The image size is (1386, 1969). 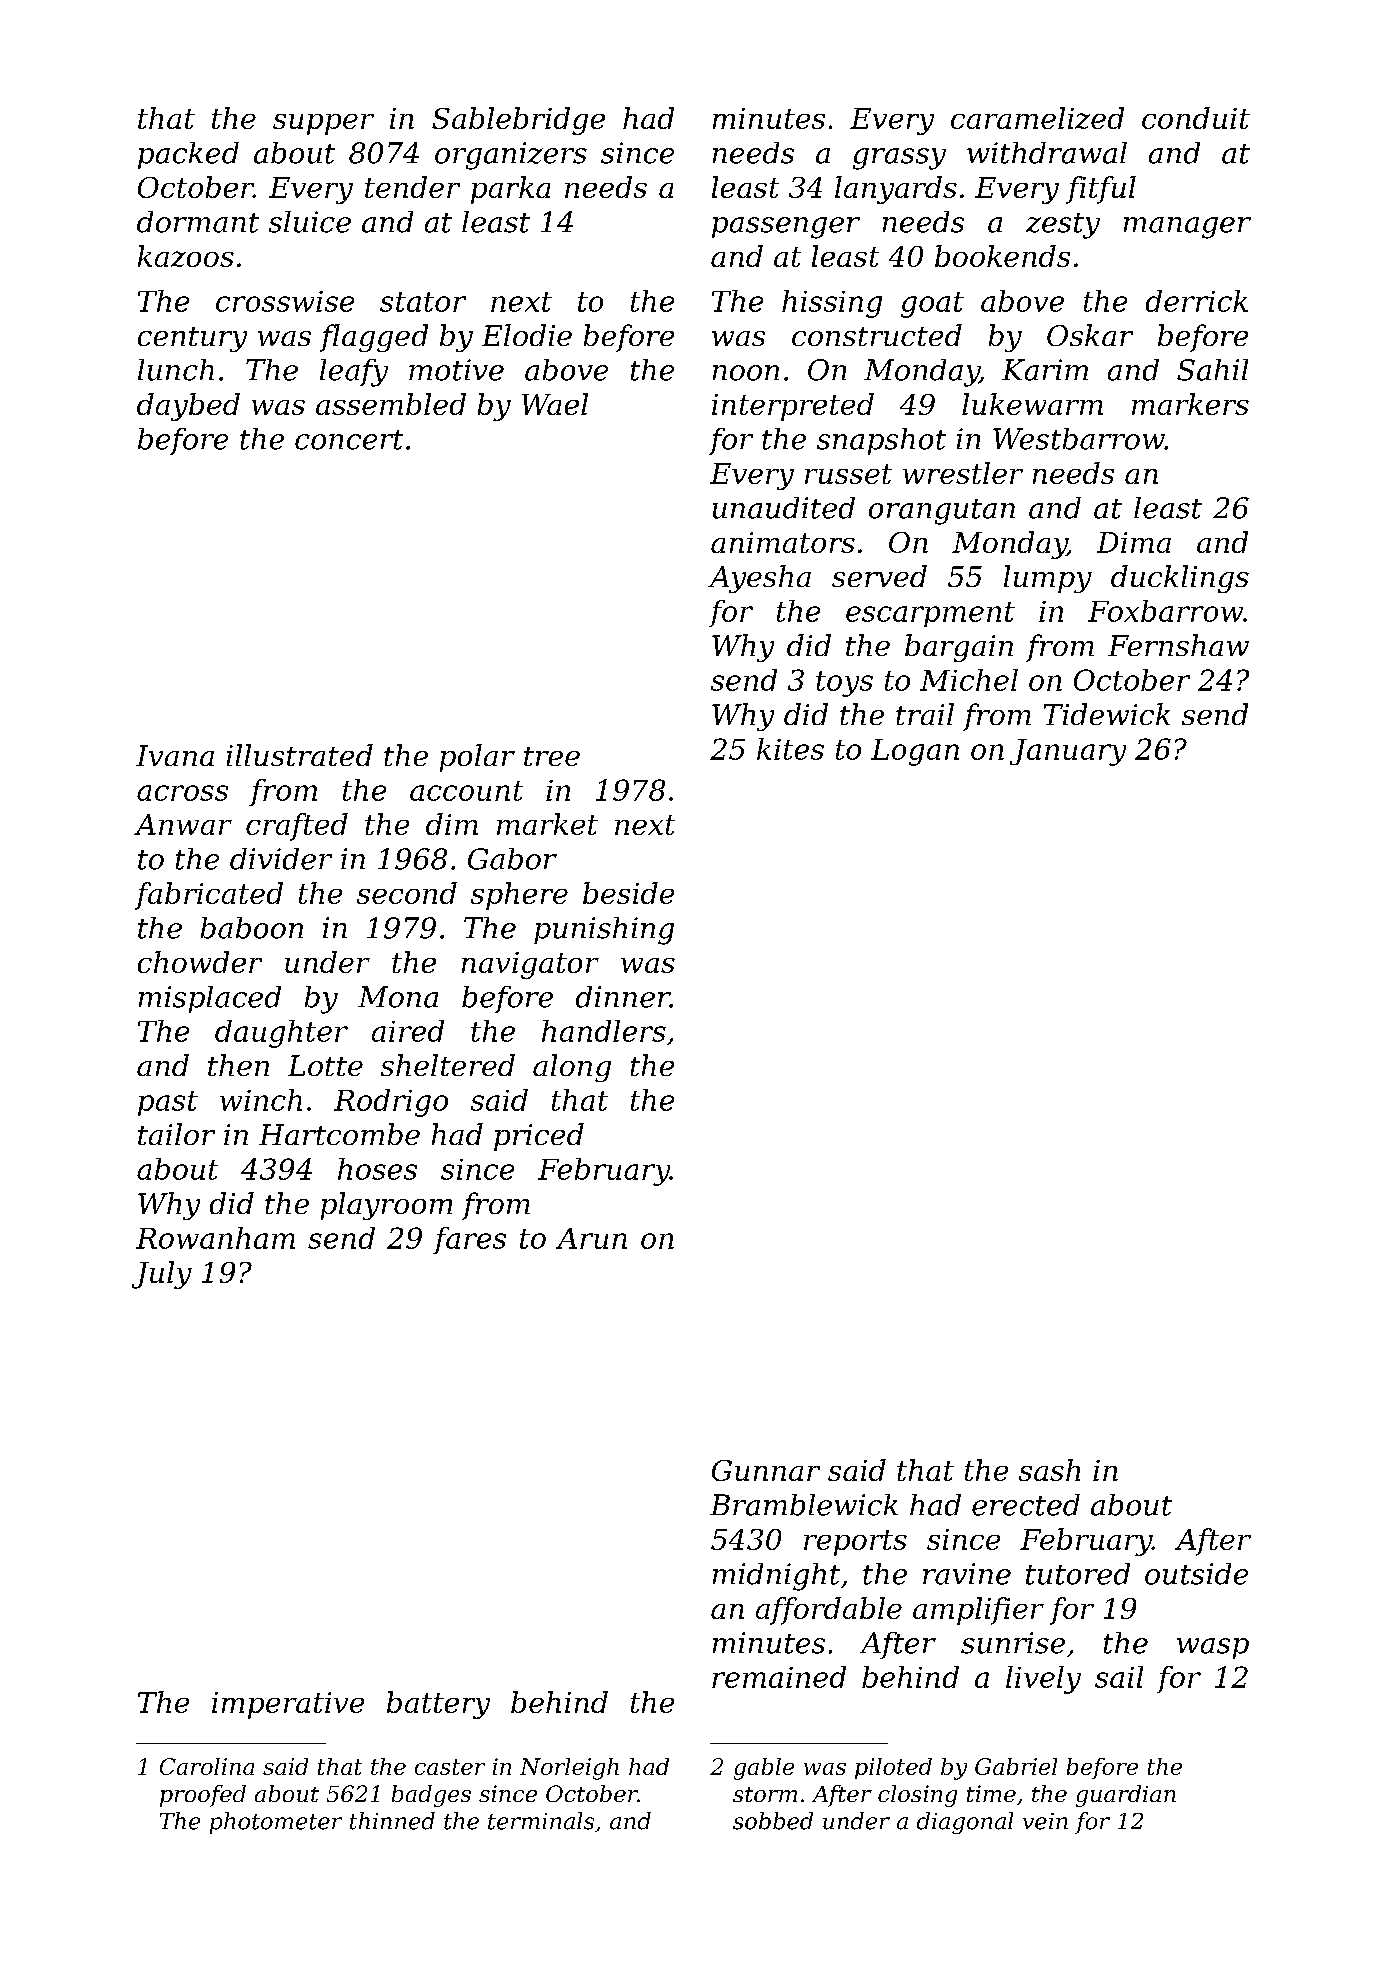 What do you see at coordinates (1026, 1505) in the document?
I see `erected` at bounding box center [1026, 1505].
